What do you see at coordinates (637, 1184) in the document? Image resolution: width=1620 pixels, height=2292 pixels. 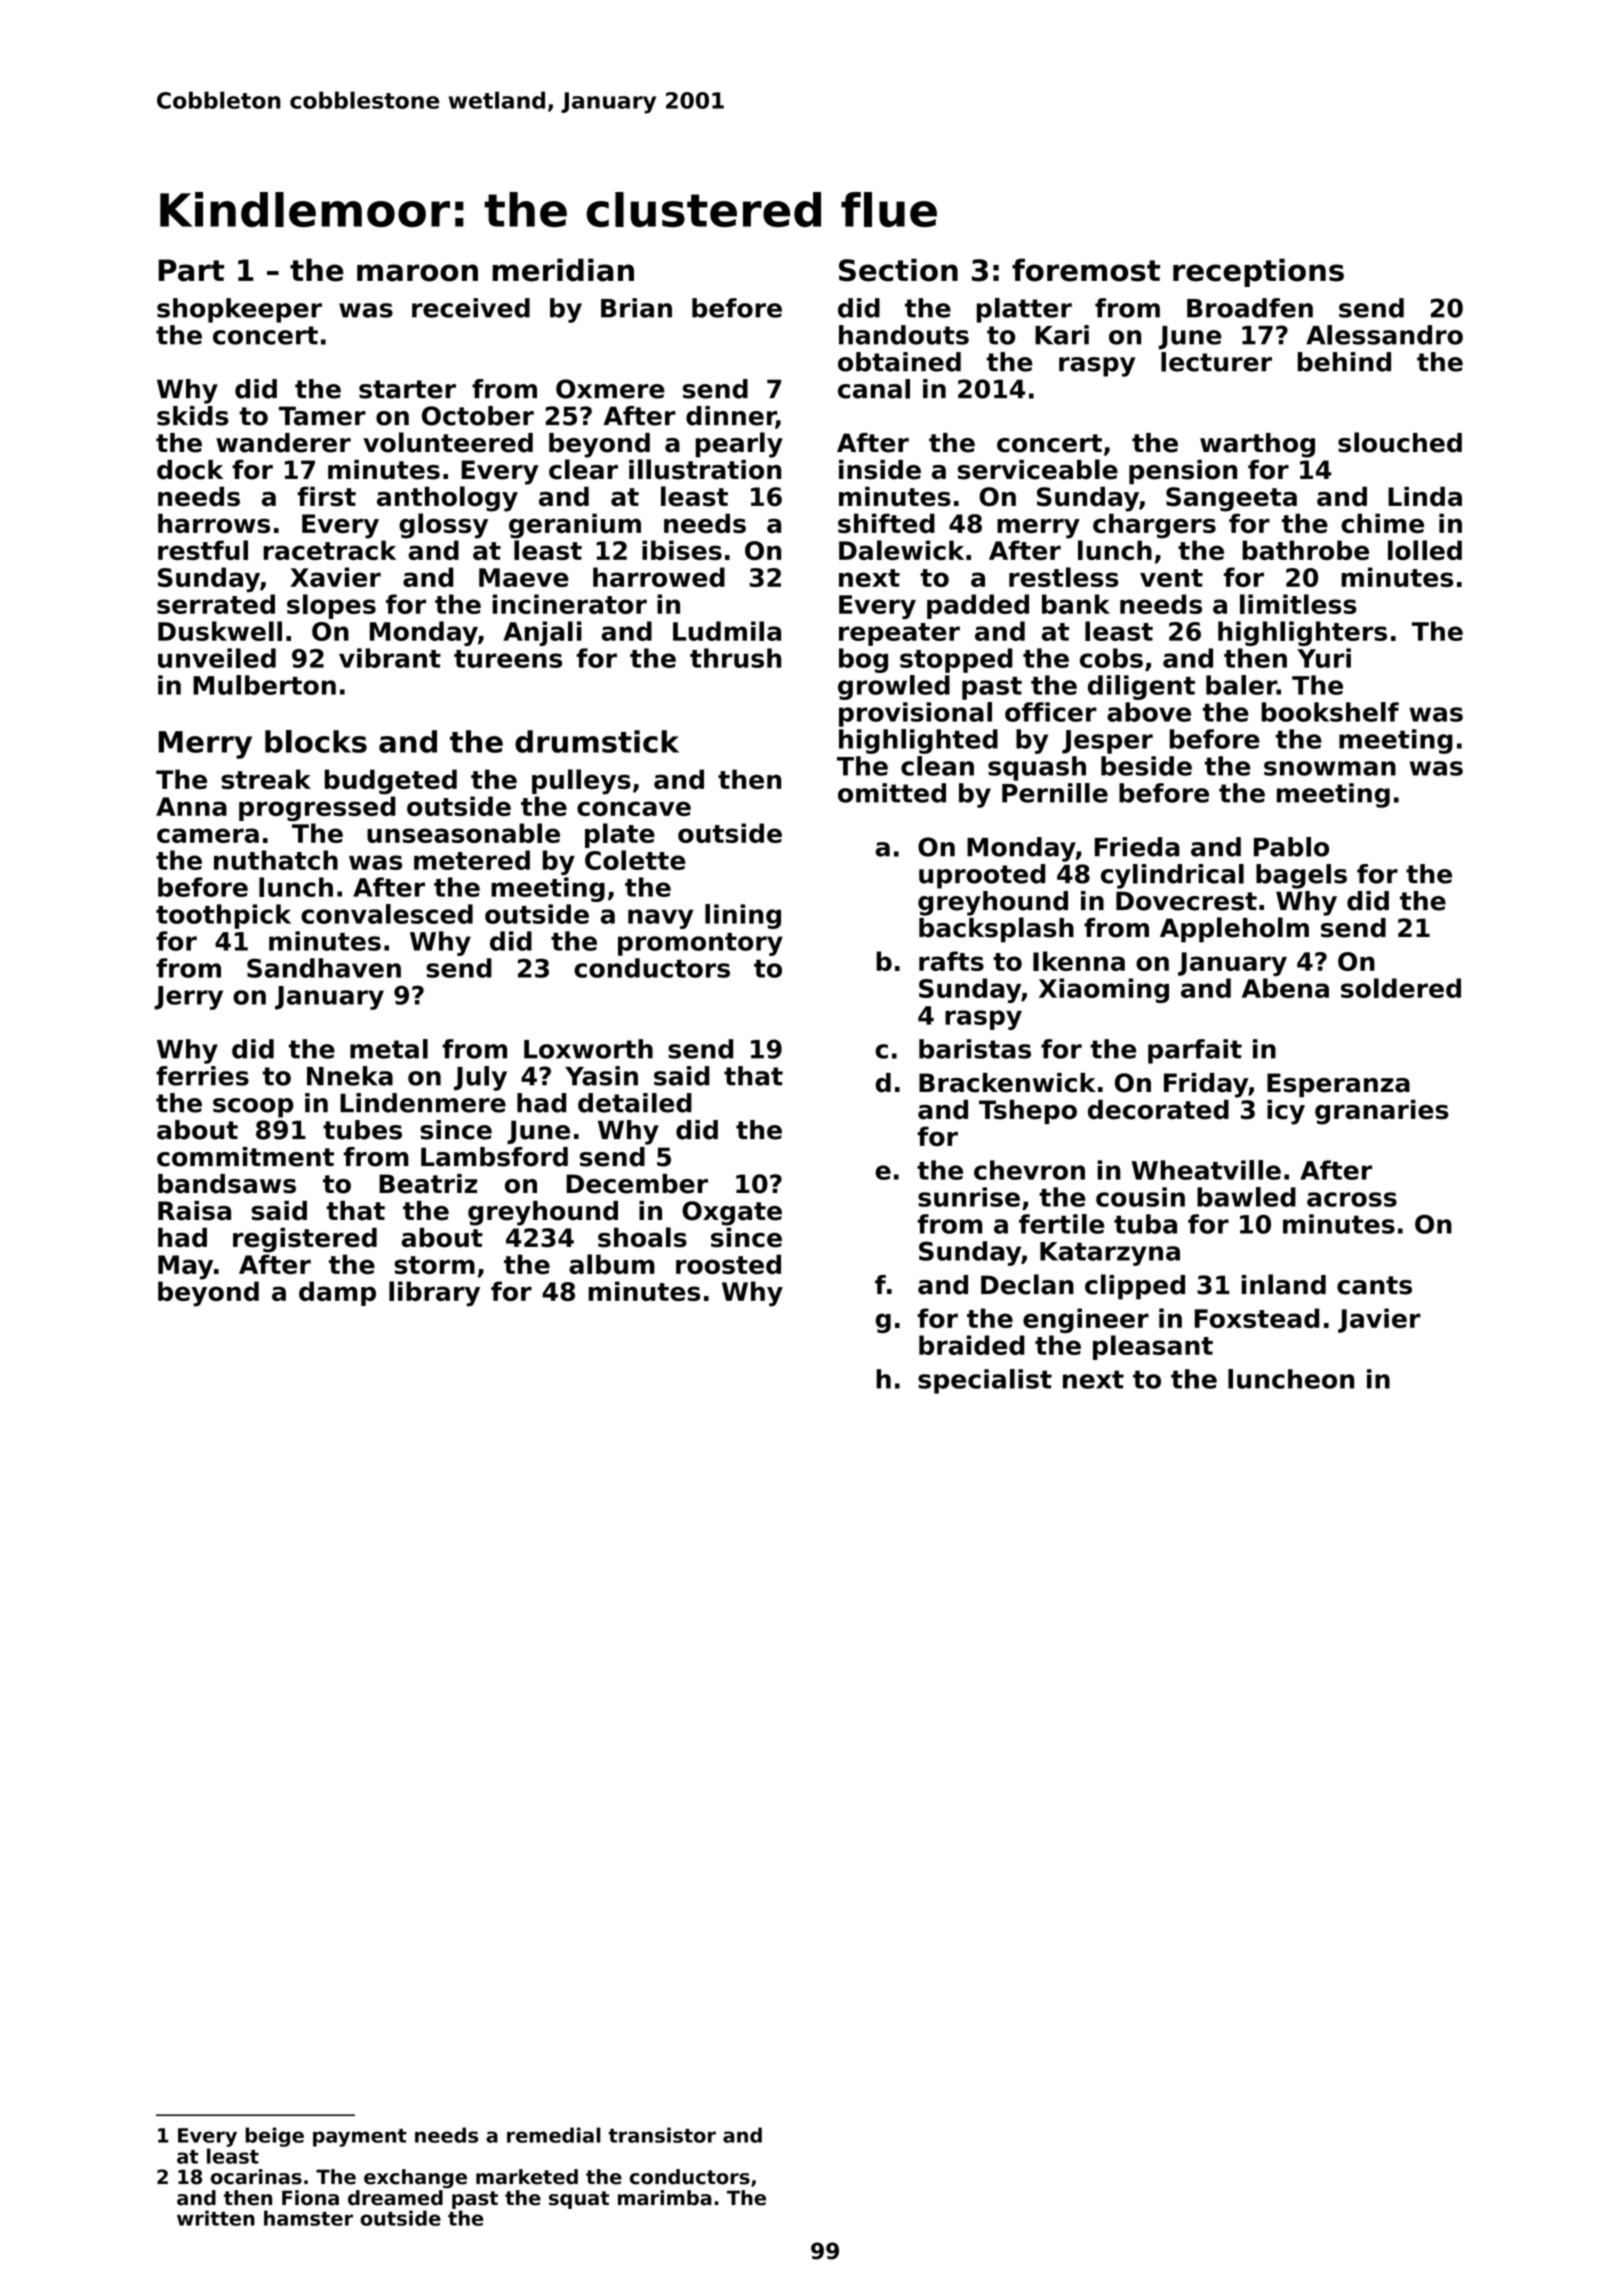 I see `December` at bounding box center [637, 1184].
